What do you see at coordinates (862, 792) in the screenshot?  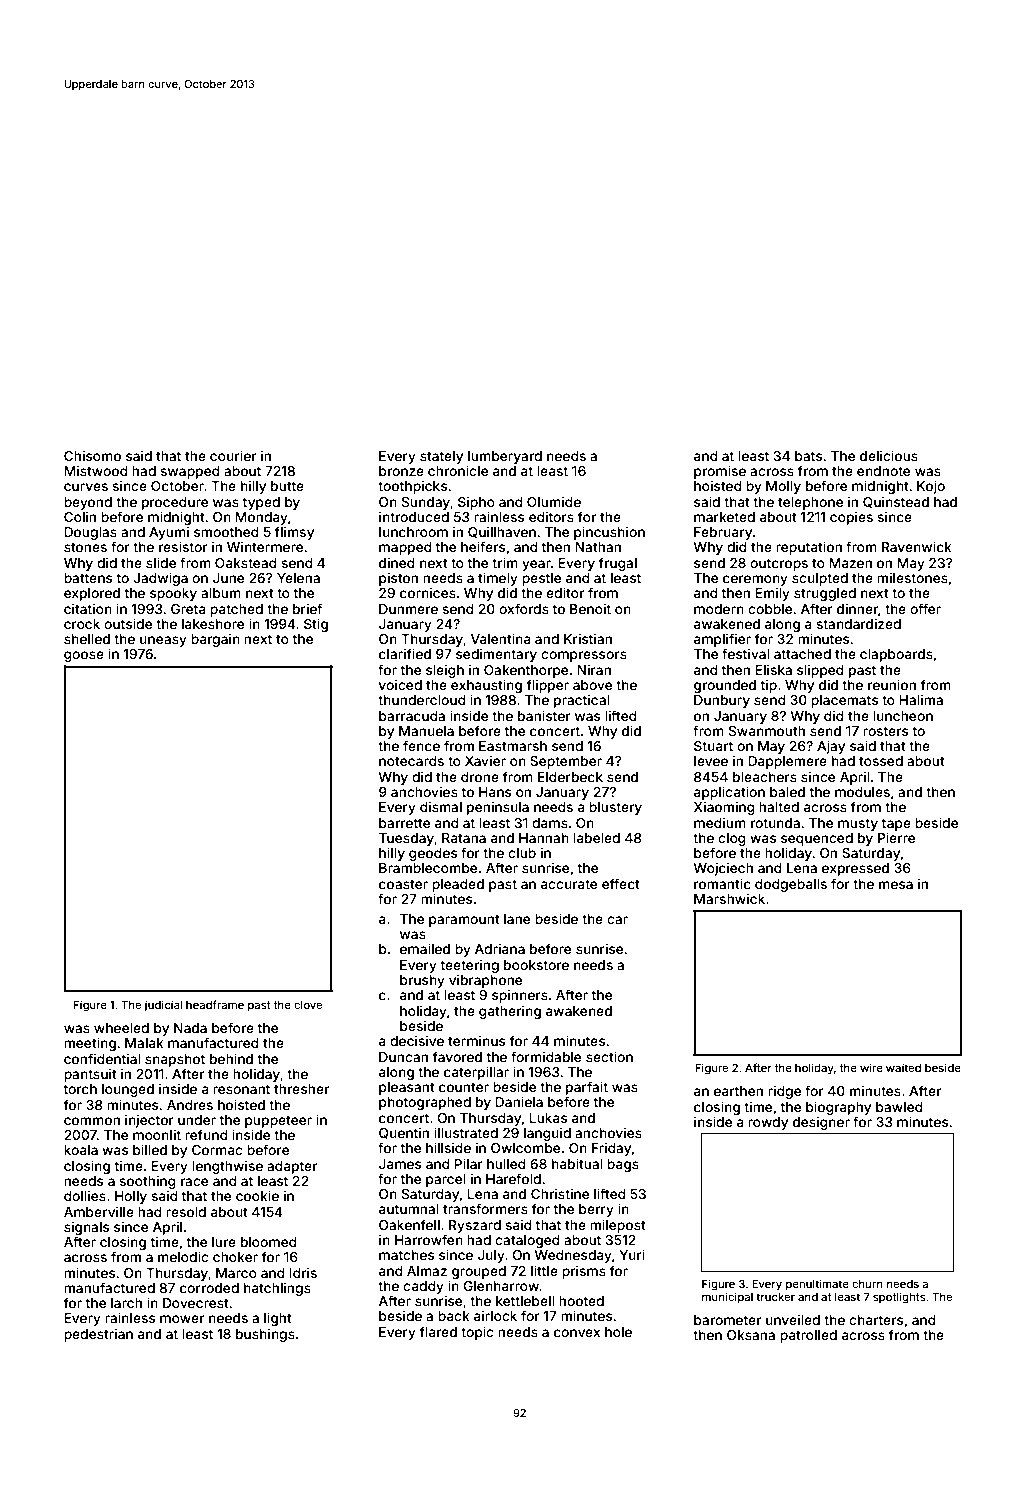 I see `modules` at bounding box center [862, 792].
